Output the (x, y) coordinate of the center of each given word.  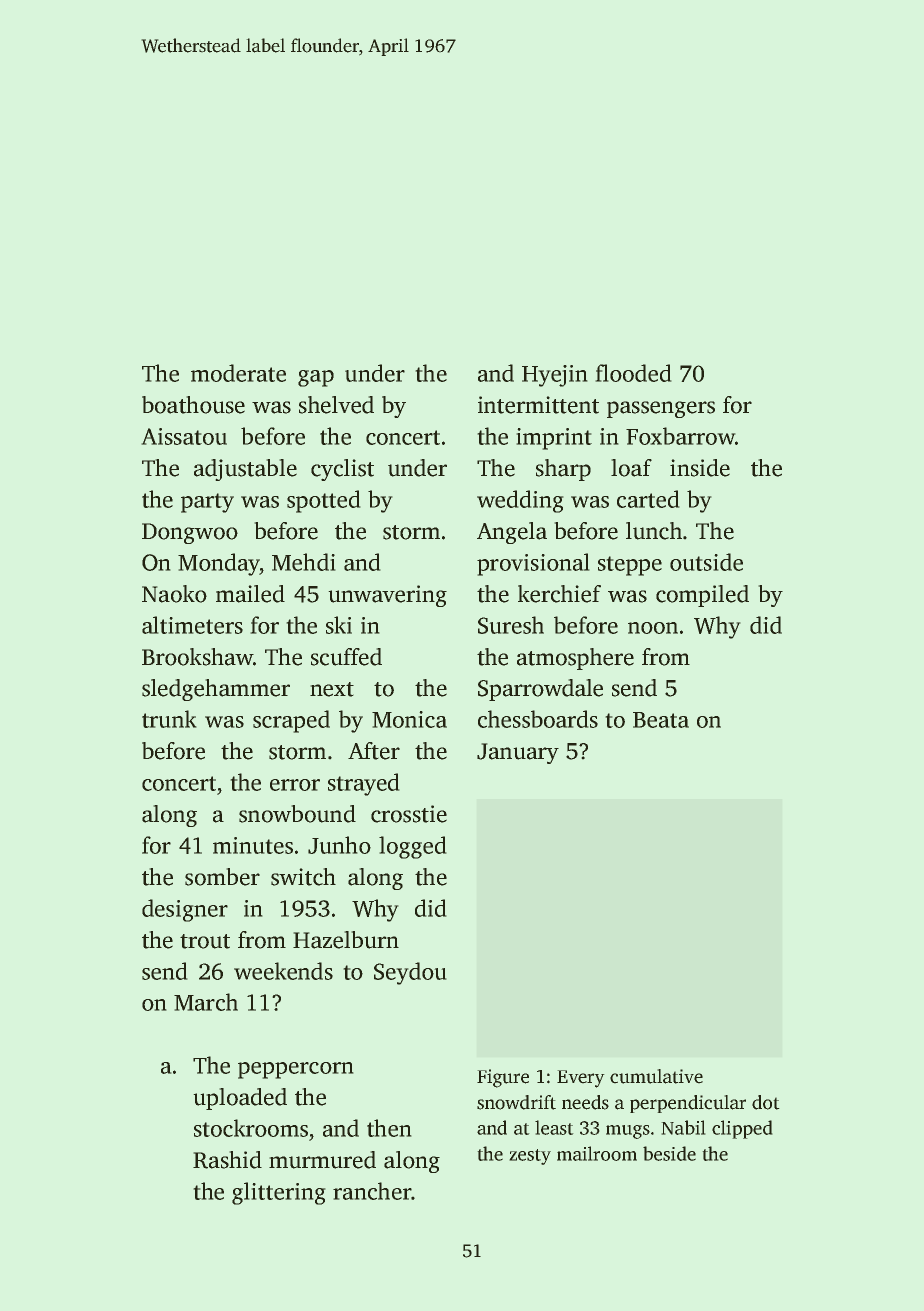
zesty (530, 1157)
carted (648, 499)
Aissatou (184, 436)
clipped (742, 1129)
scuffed (346, 657)
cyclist (342, 470)
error (295, 785)
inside (700, 468)
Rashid (227, 1160)
